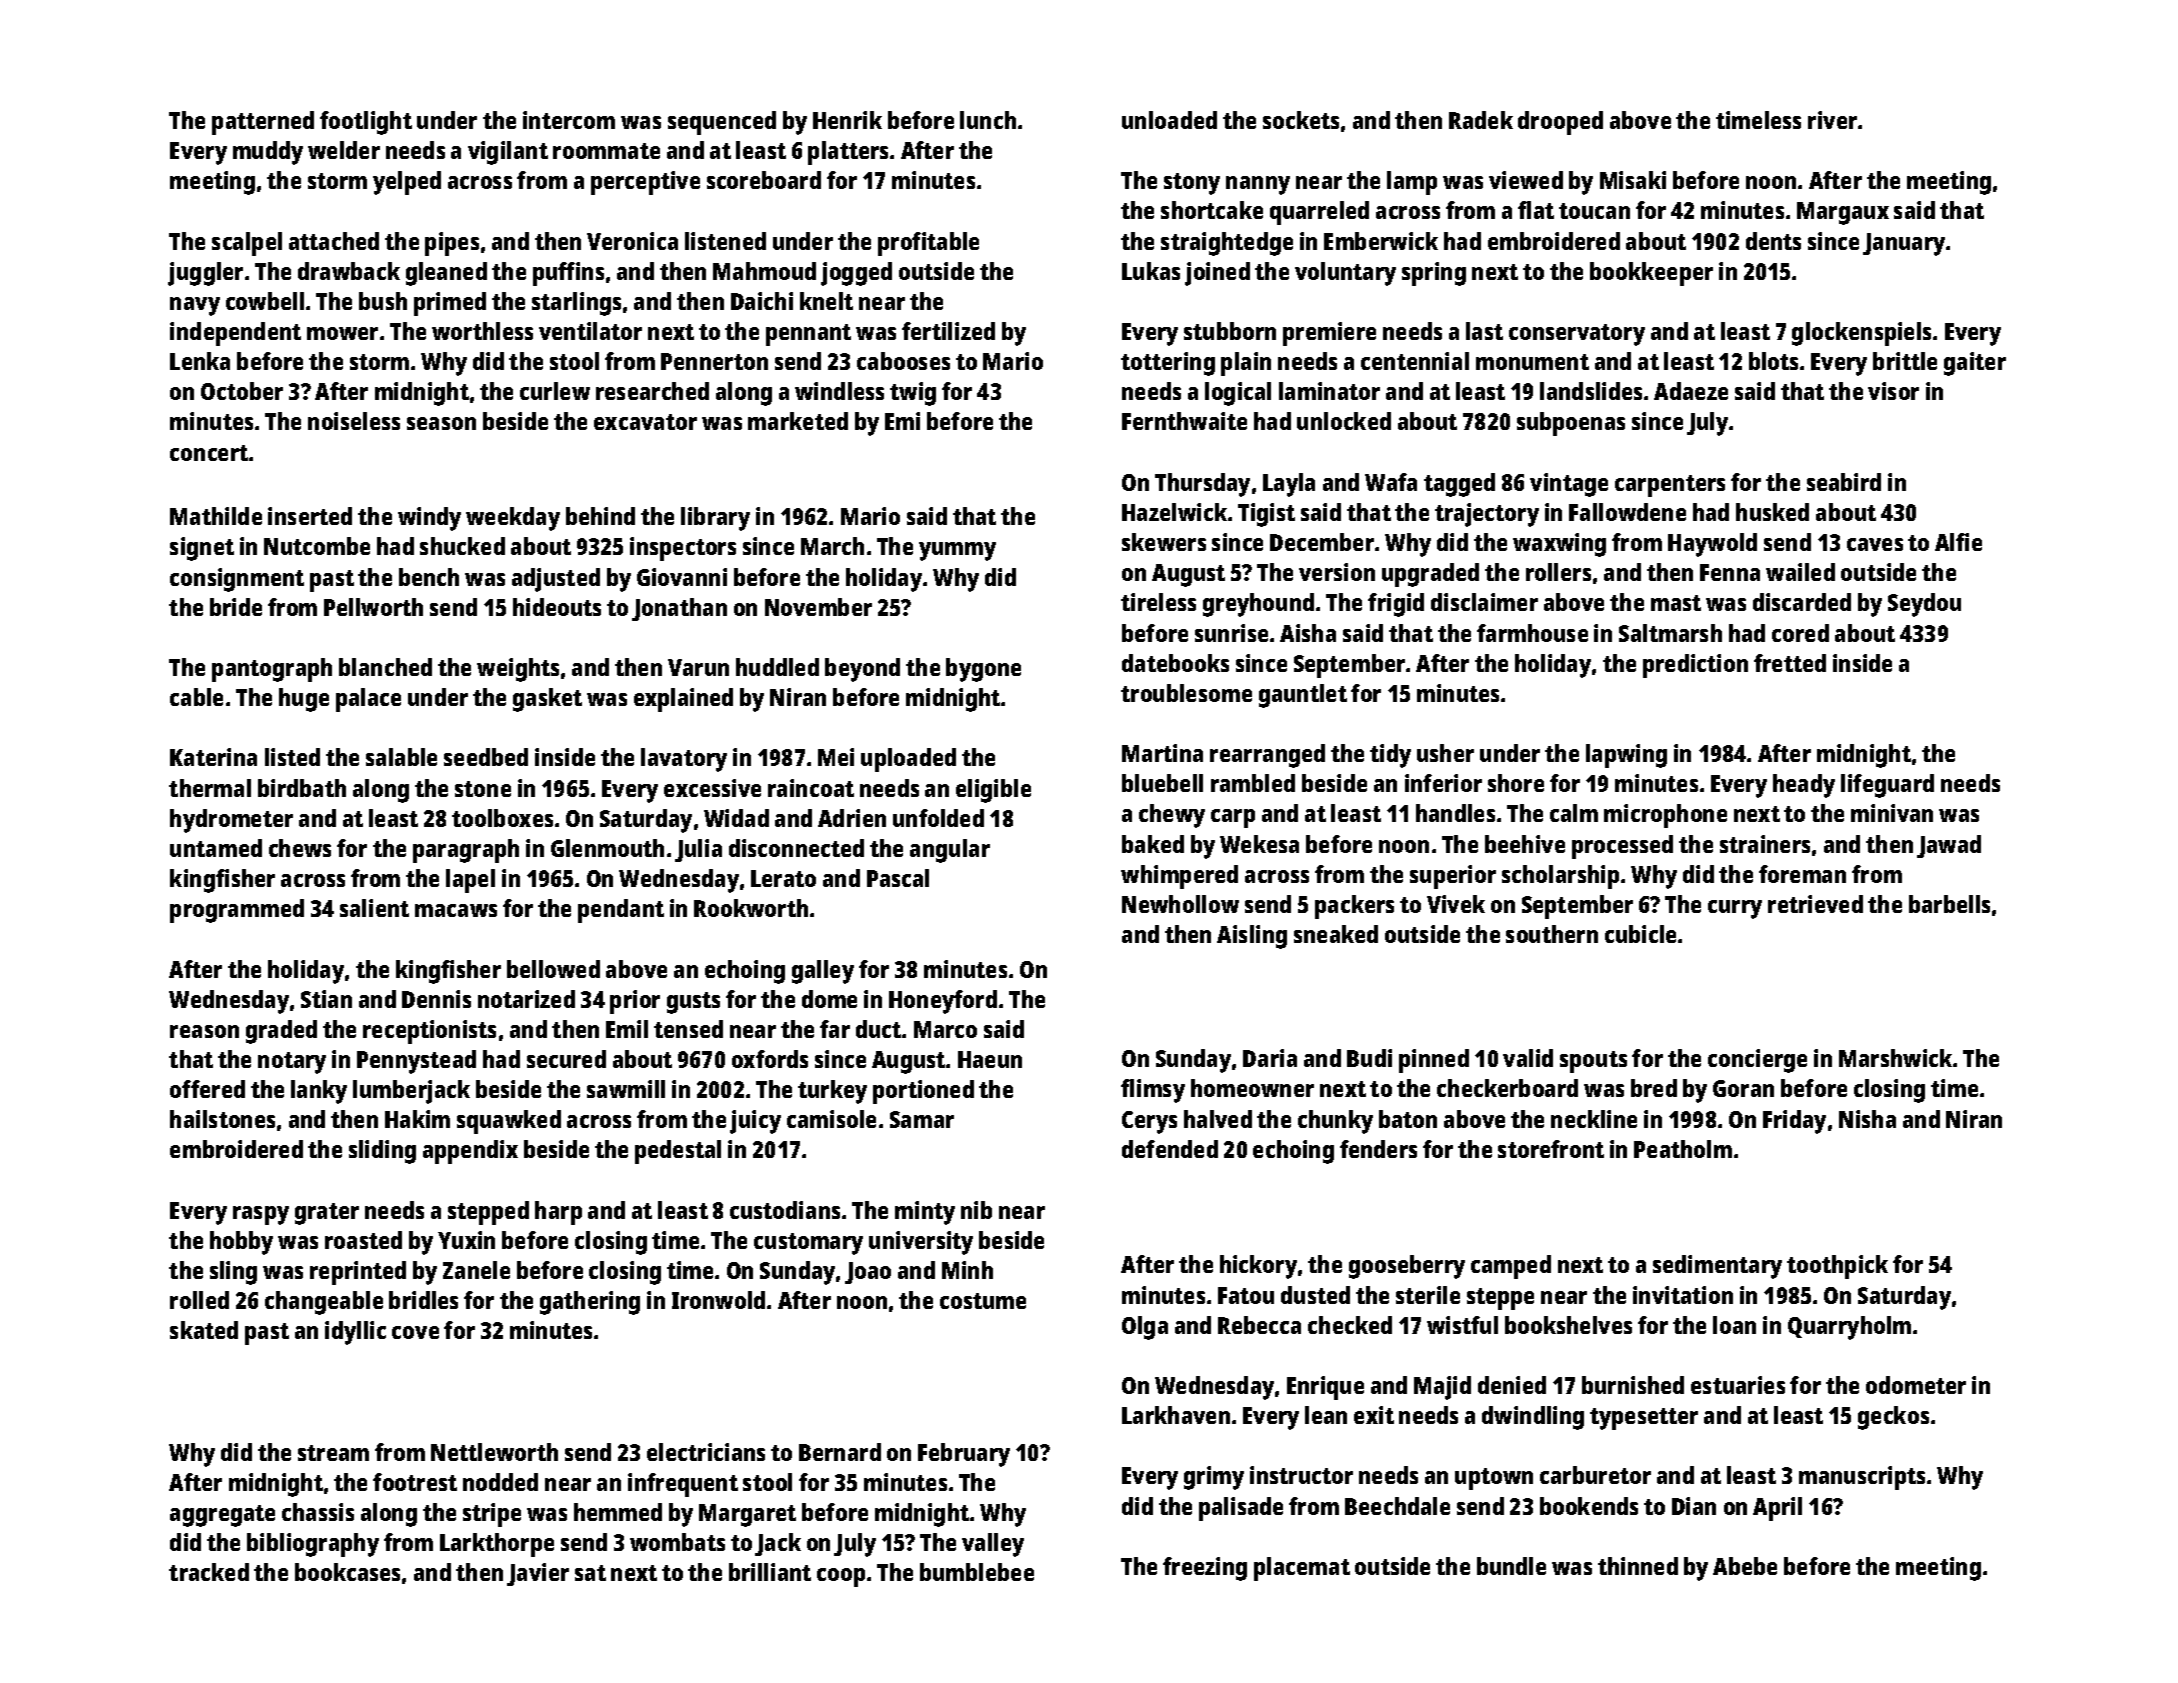 Image resolution: width=2178 pixels, height=1683 pixels. What do you see at coordinates (1174, 512) in the document?
I see `Hazelwick` at bounding box center [1174, 512].
